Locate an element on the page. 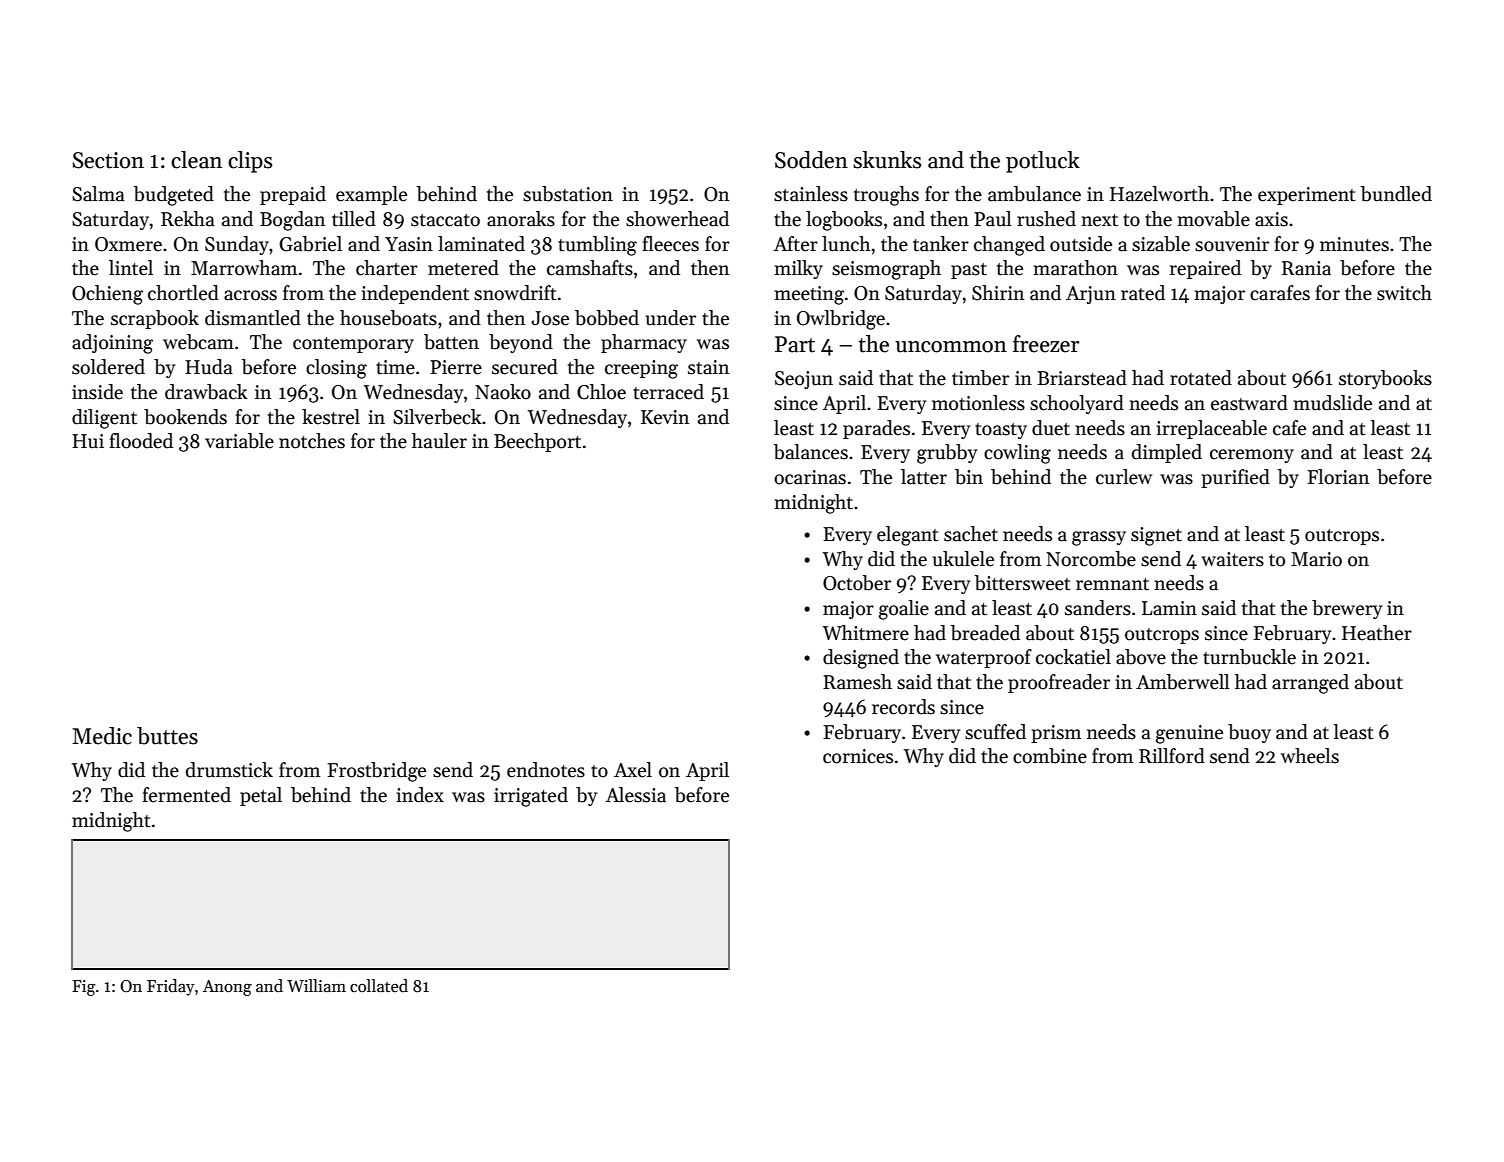  cornices is located at coordinates (858, 756).
